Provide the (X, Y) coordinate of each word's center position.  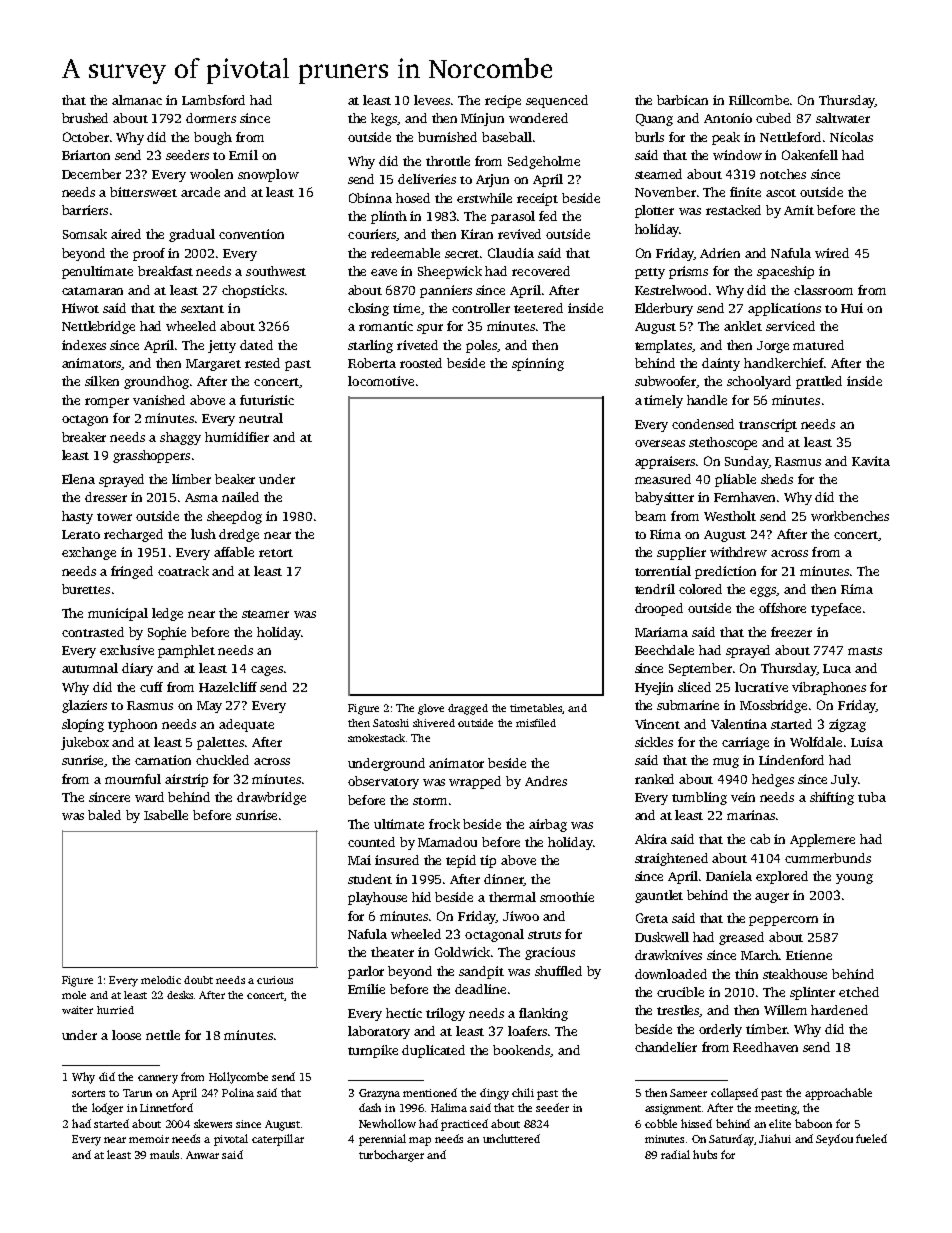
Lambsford (213, 100)
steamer (265, 614)
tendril (655, 589)
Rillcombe (759, 100)
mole (74, 995)
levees (432, 100)
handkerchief (784, 363)
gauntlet (659, 896)
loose (126, 1035)
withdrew (738, 552)
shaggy (180, 438)
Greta (652, 918)
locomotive (381, 381)
